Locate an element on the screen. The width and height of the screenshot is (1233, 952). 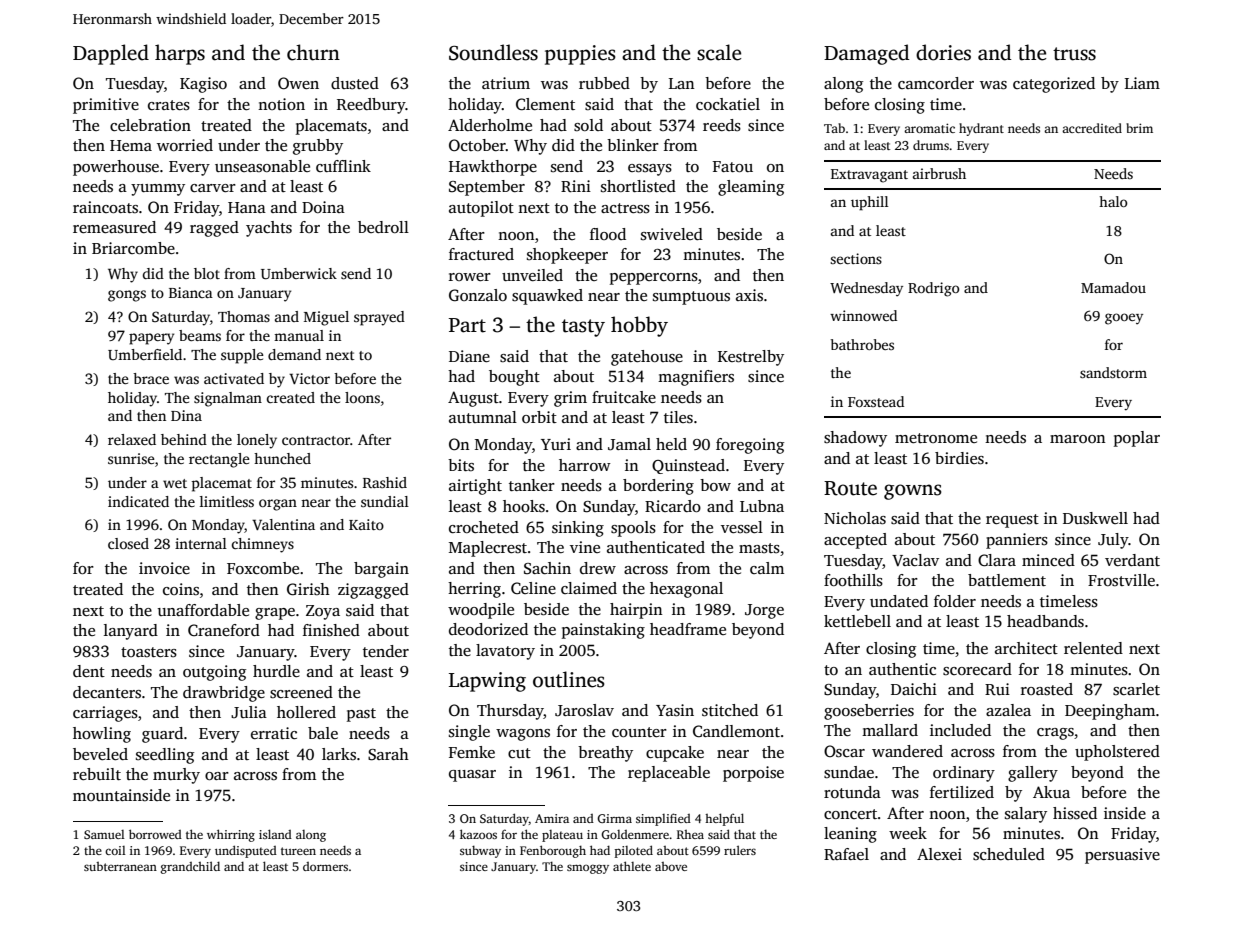
bathrobes is located at coordinates (862, 344).
